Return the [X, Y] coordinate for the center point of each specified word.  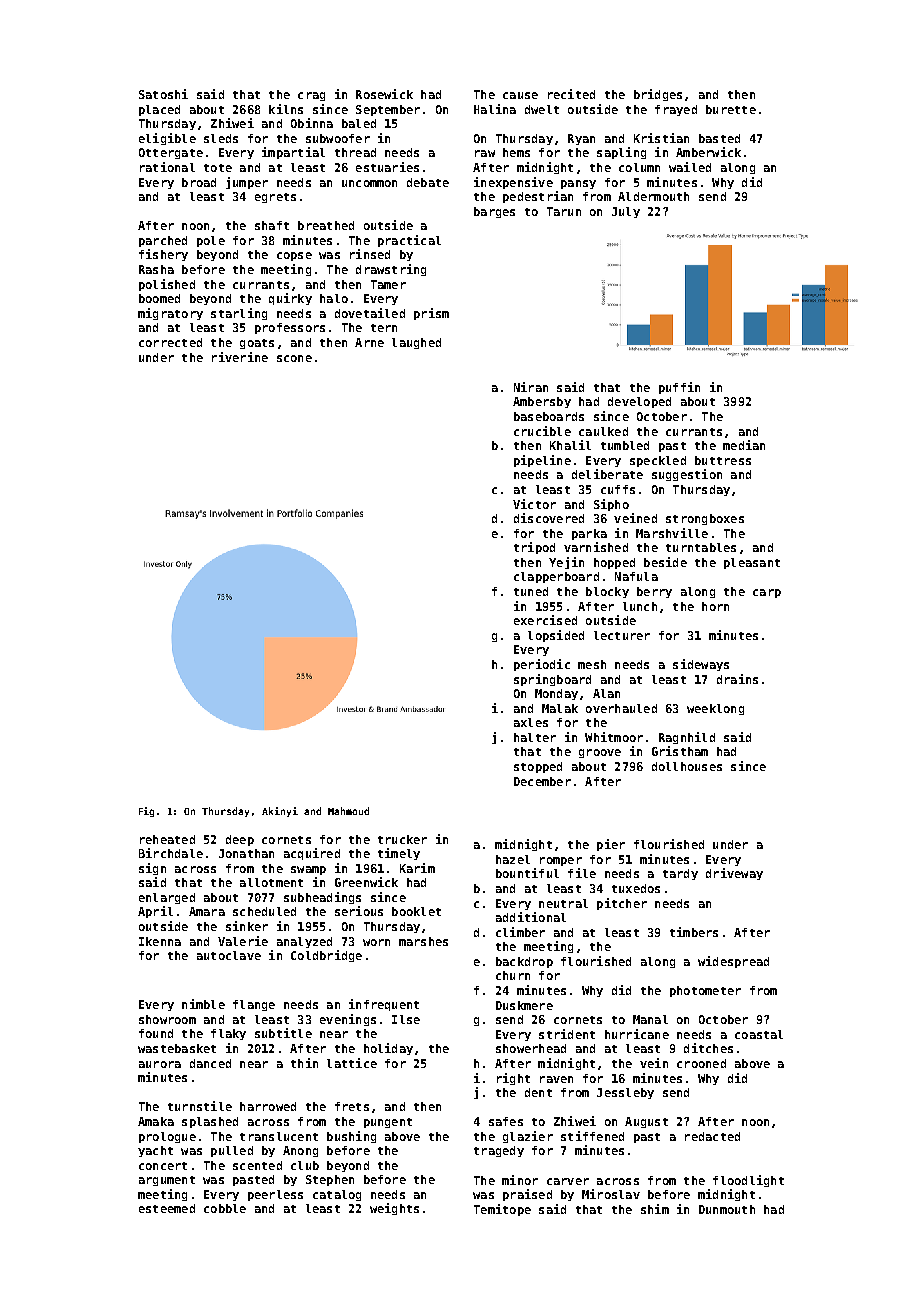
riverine [240, 357]
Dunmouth [727, 1209]
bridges [658, 95]
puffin [679, 388]
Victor [534, 504]
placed [159, 110]
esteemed [167, 1208]
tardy [680, 874]
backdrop [524, 962]
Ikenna [160, 941]
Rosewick [384, 94]
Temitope [502, 1210]
